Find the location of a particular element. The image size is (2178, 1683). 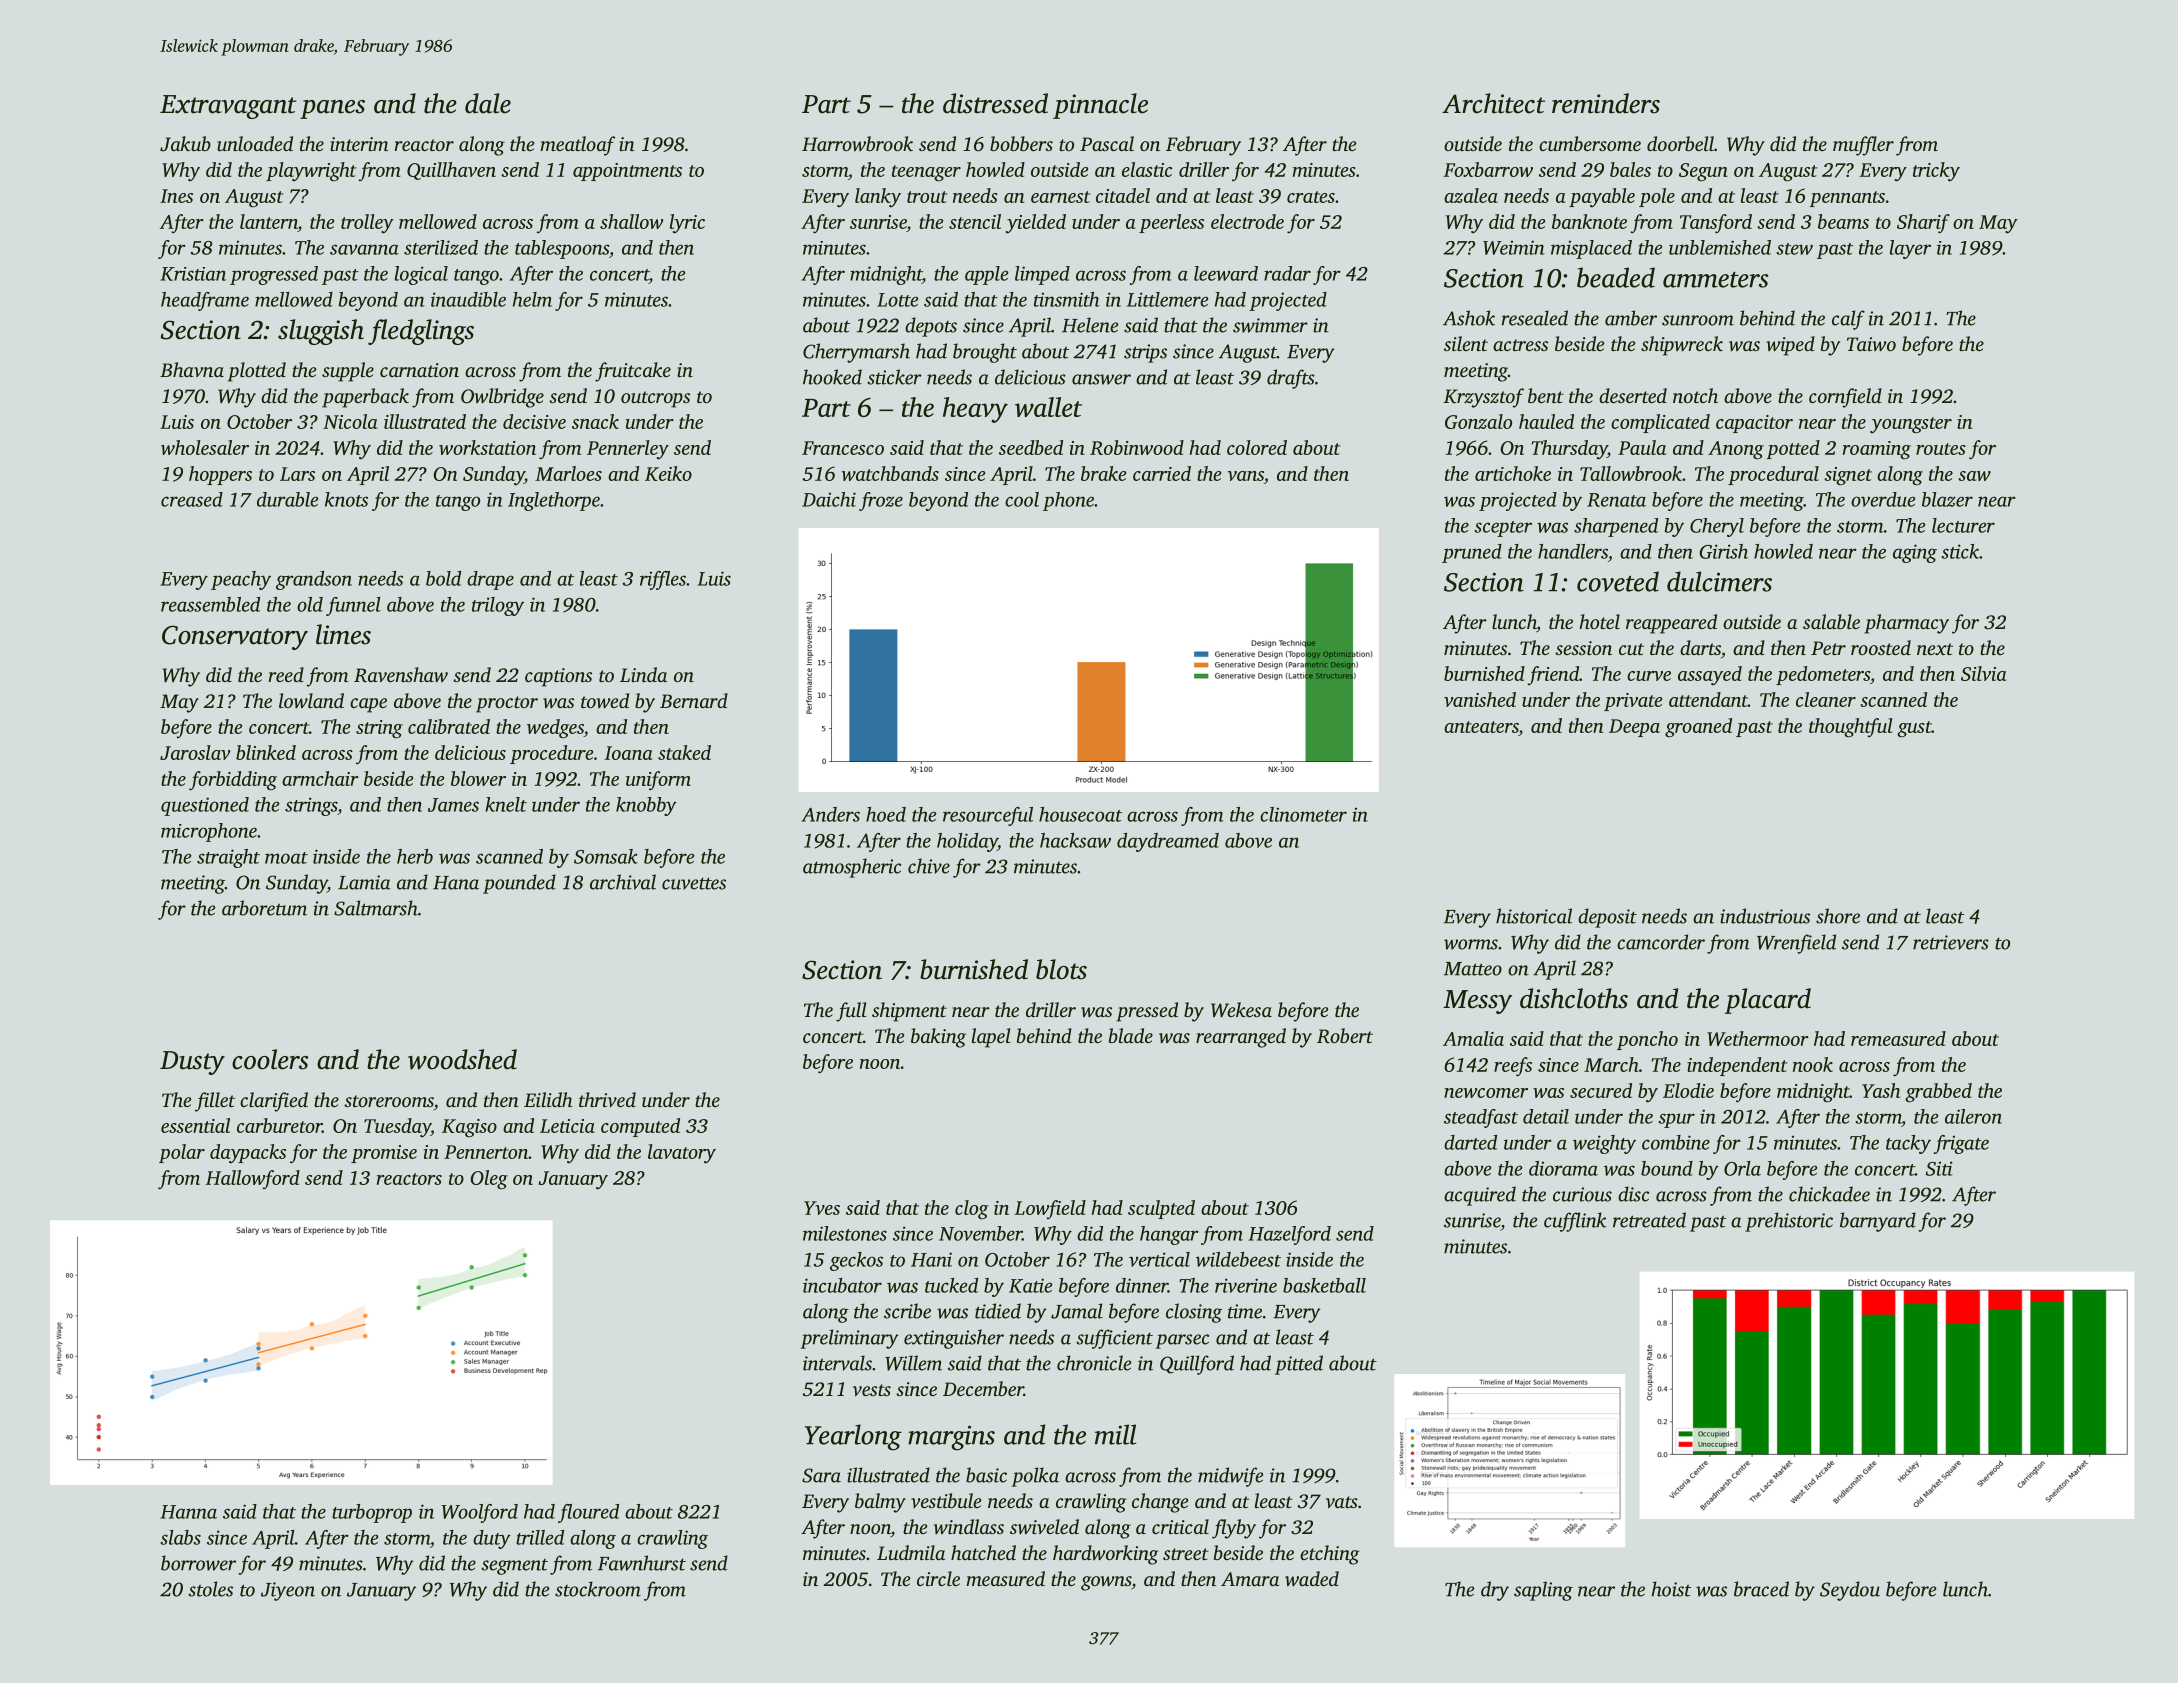

pinnacle is located at coordinates (1100, 106).
